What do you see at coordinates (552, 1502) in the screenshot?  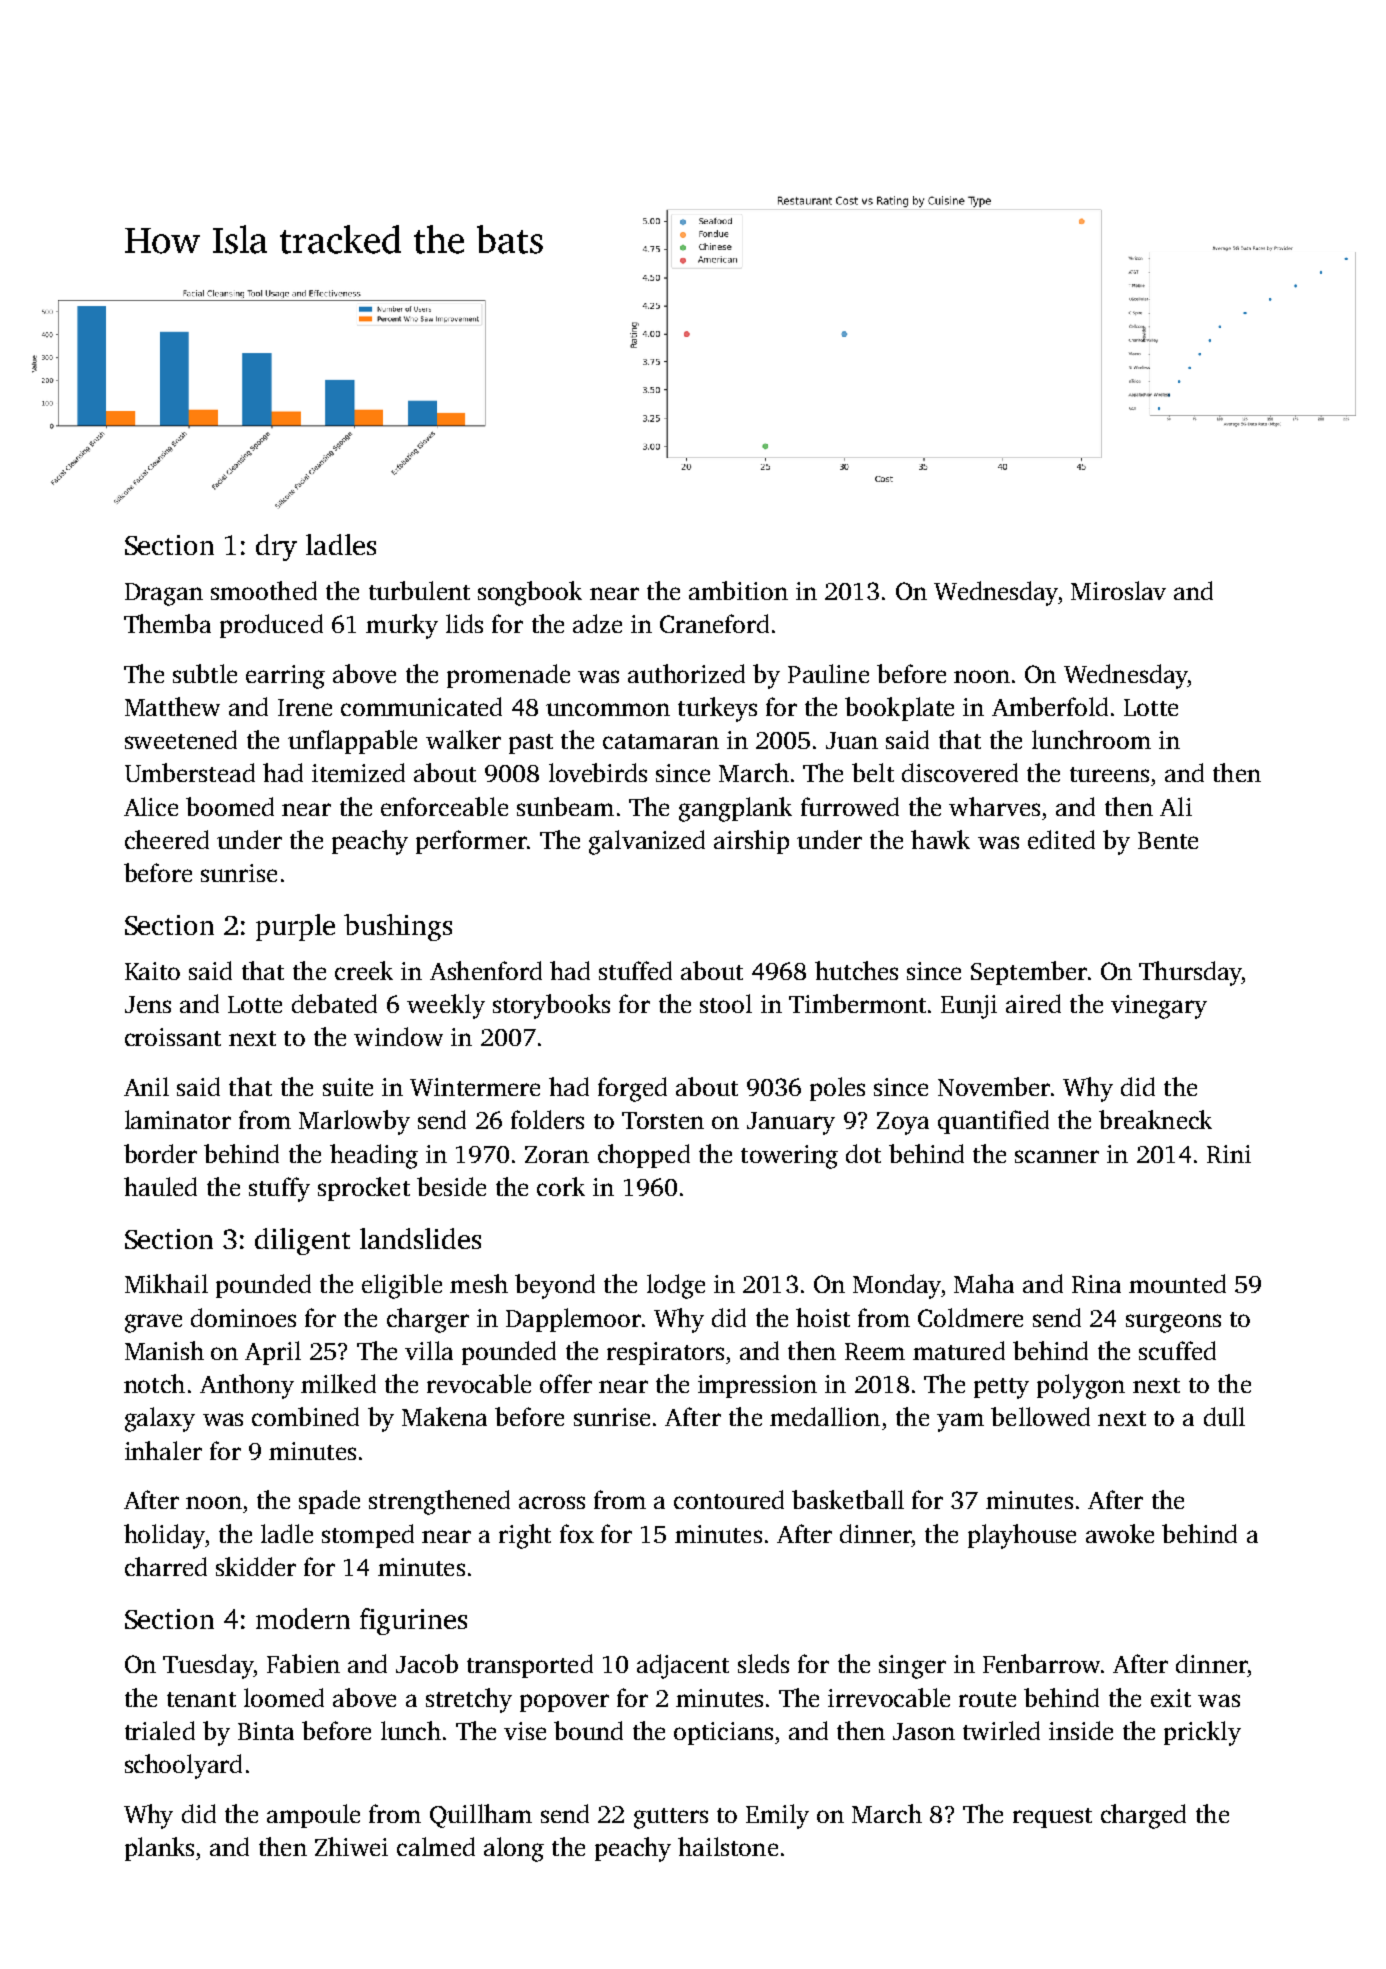 I see `across` at bounding box center [552, 1502].
